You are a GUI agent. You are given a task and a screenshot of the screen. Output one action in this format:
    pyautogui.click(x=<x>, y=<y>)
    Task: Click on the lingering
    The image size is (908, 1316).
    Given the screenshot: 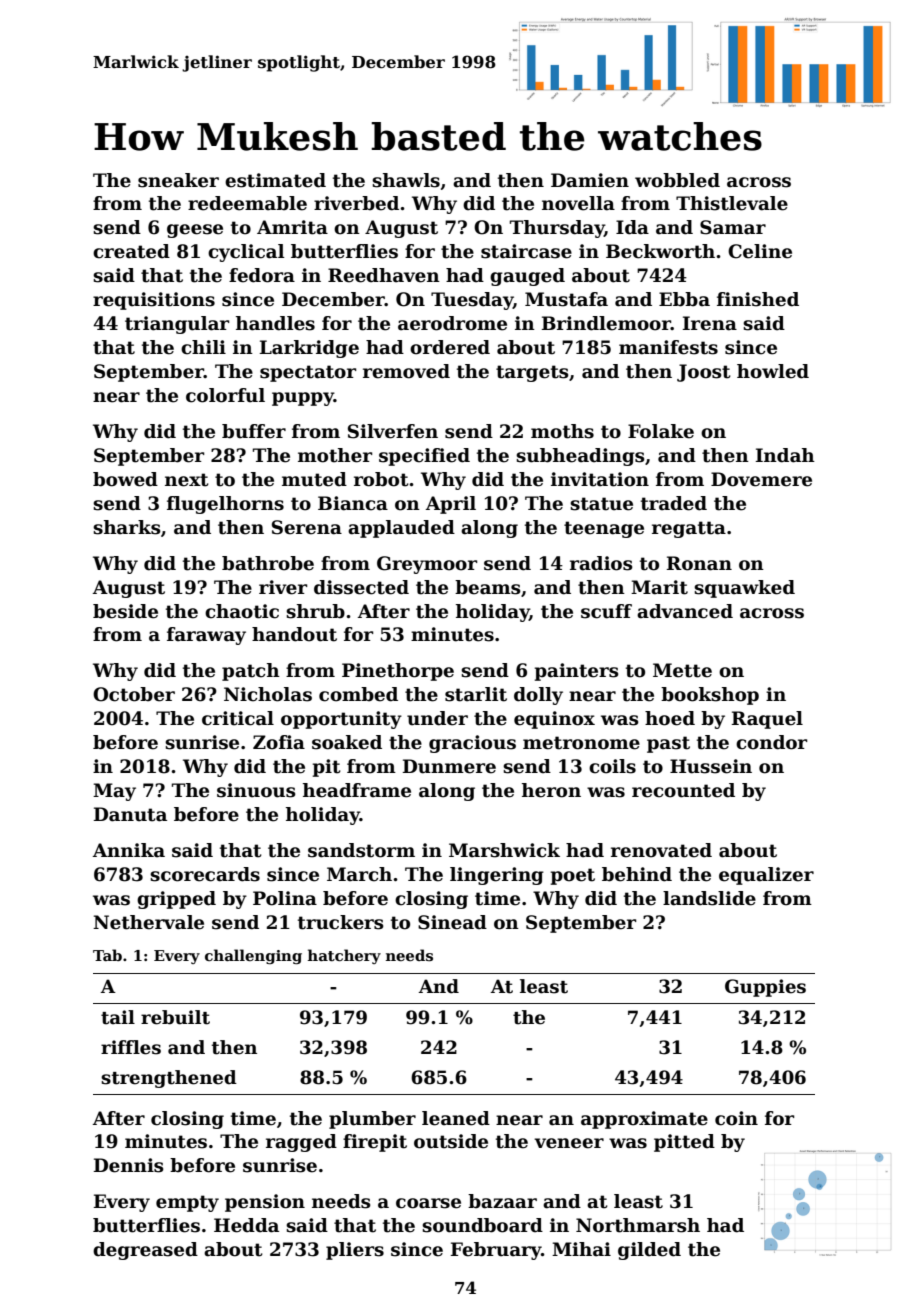 What is the action you would take?
    pyautogui.click(x=497, y=876)
